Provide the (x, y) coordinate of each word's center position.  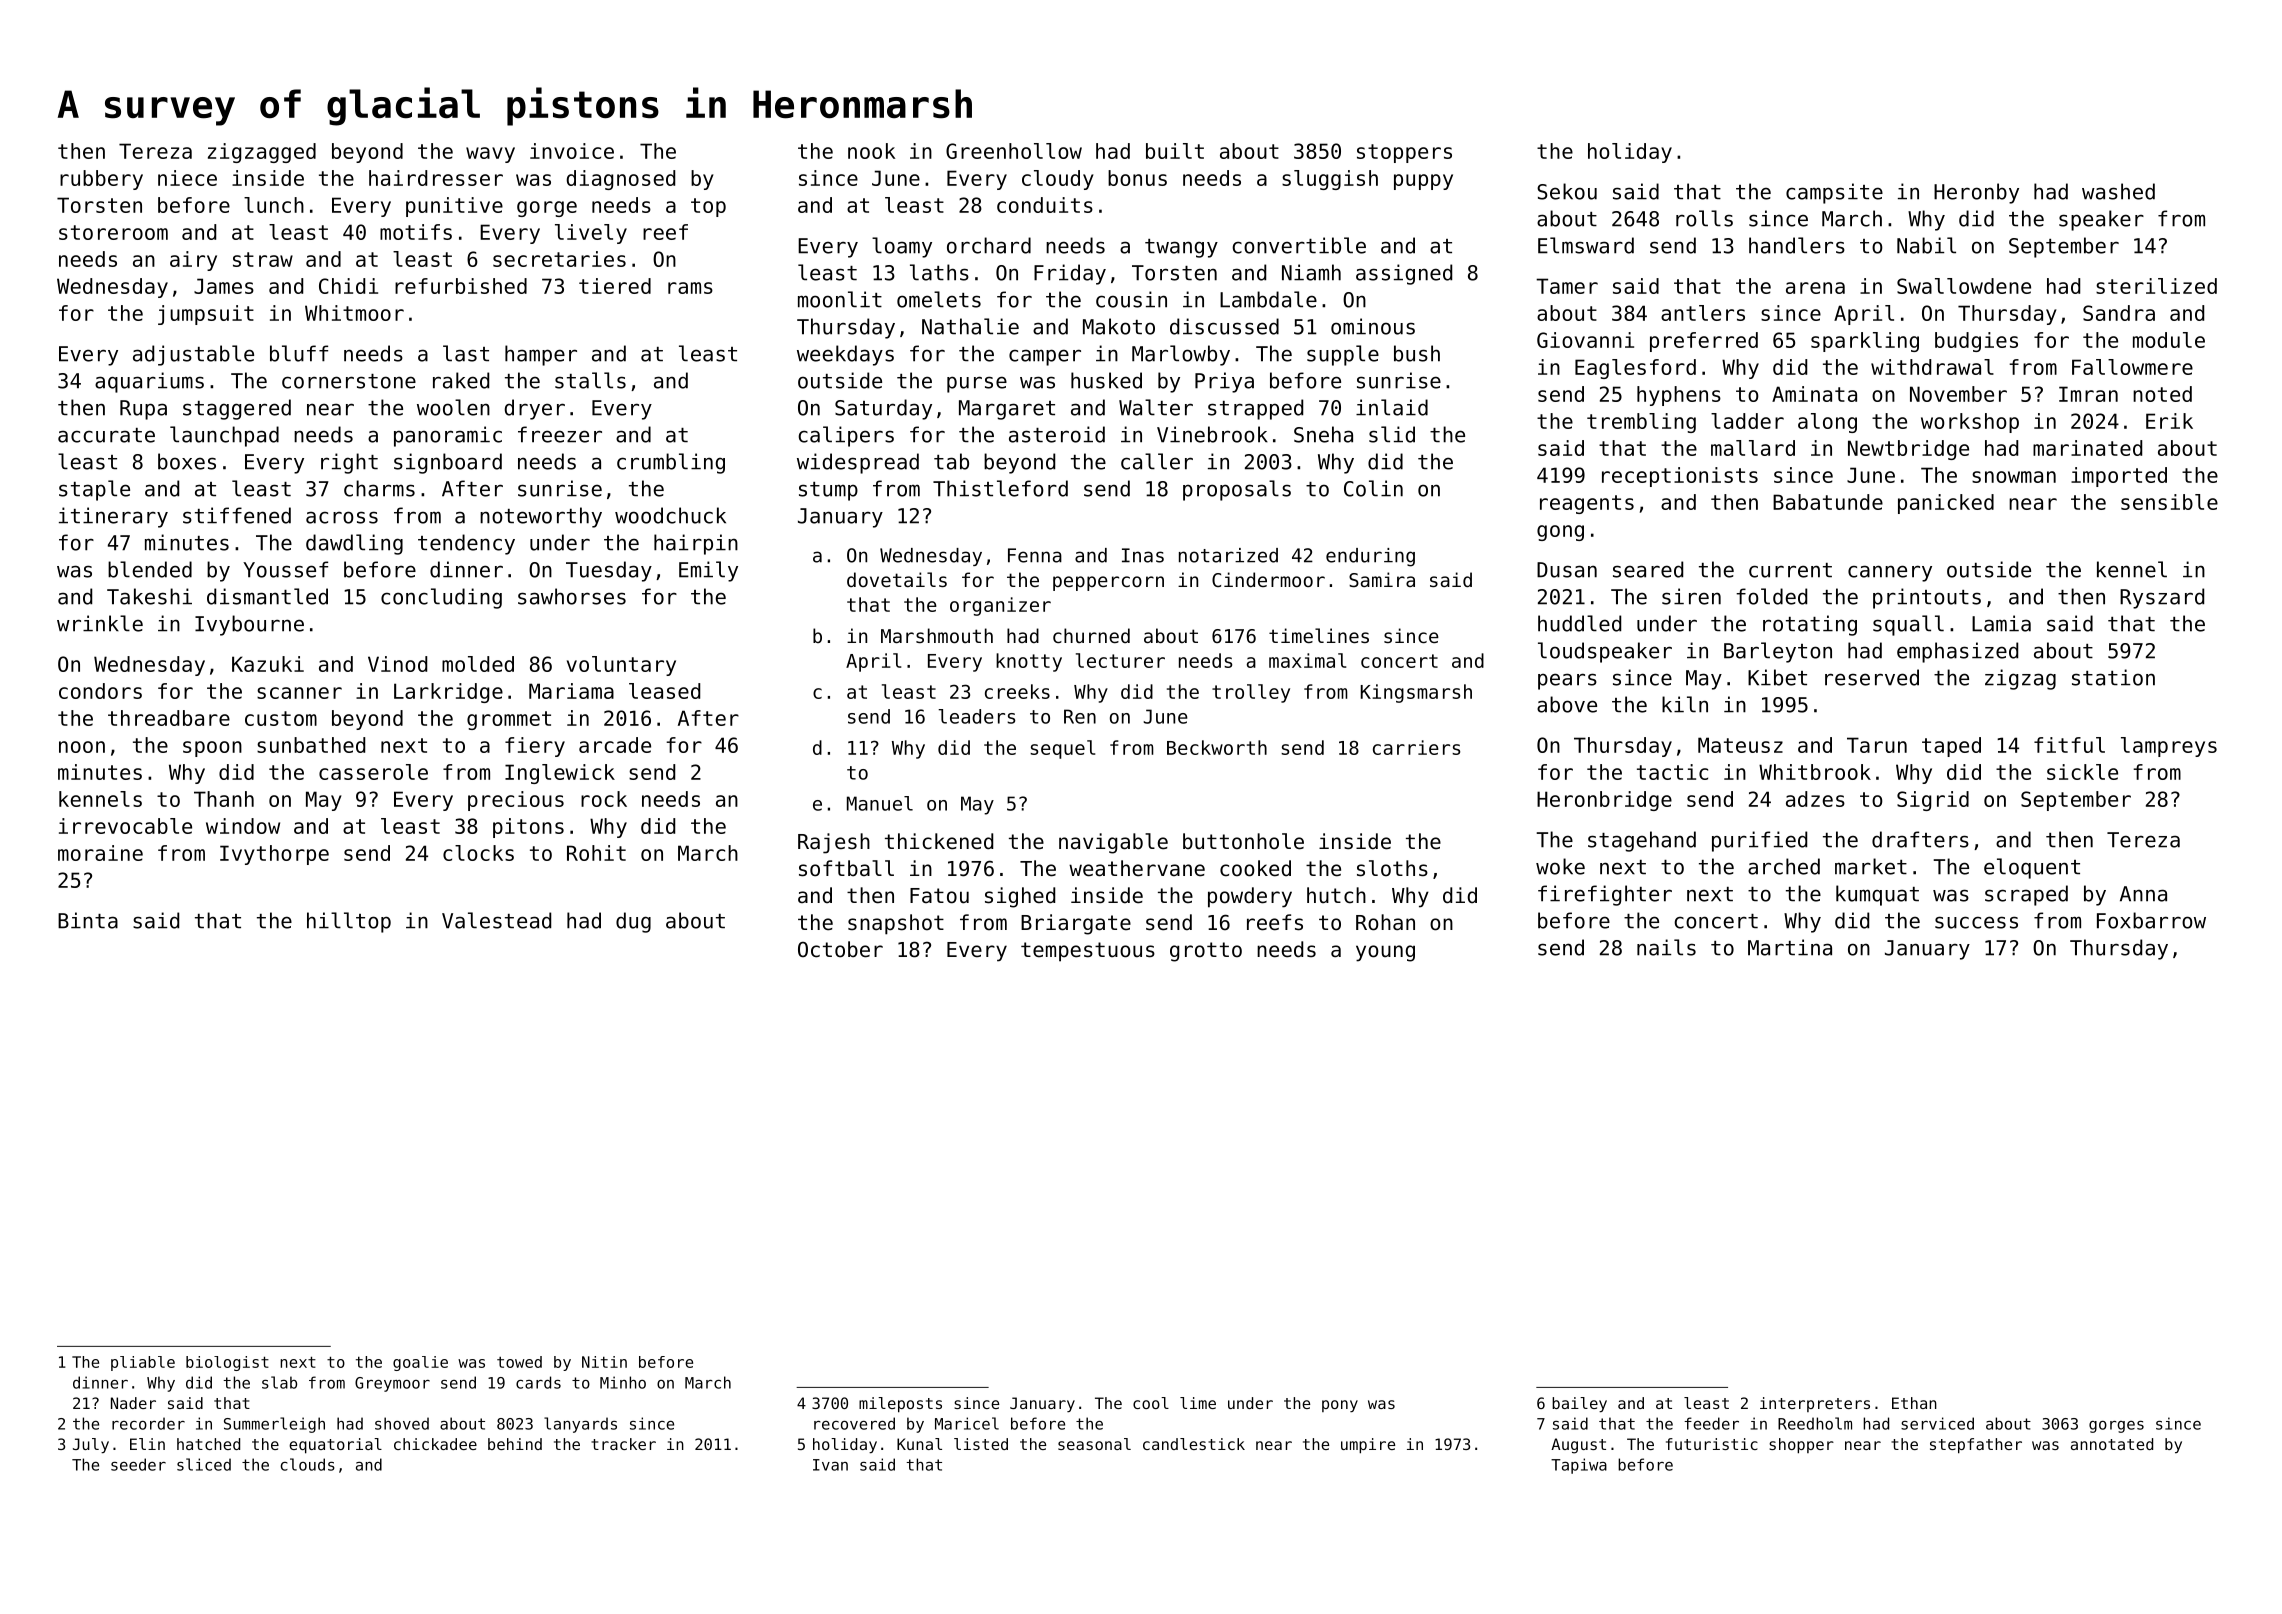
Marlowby (1181, 355)
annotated (2112, 1444)
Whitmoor (354, 313)
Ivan (830, 1465)
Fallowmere (2132, 367)
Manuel (880, 803)
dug (633, 922)
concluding (441, 598)
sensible (2169, 502)
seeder (138, 1464)
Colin (1373, 488)
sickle (2082, 772)
